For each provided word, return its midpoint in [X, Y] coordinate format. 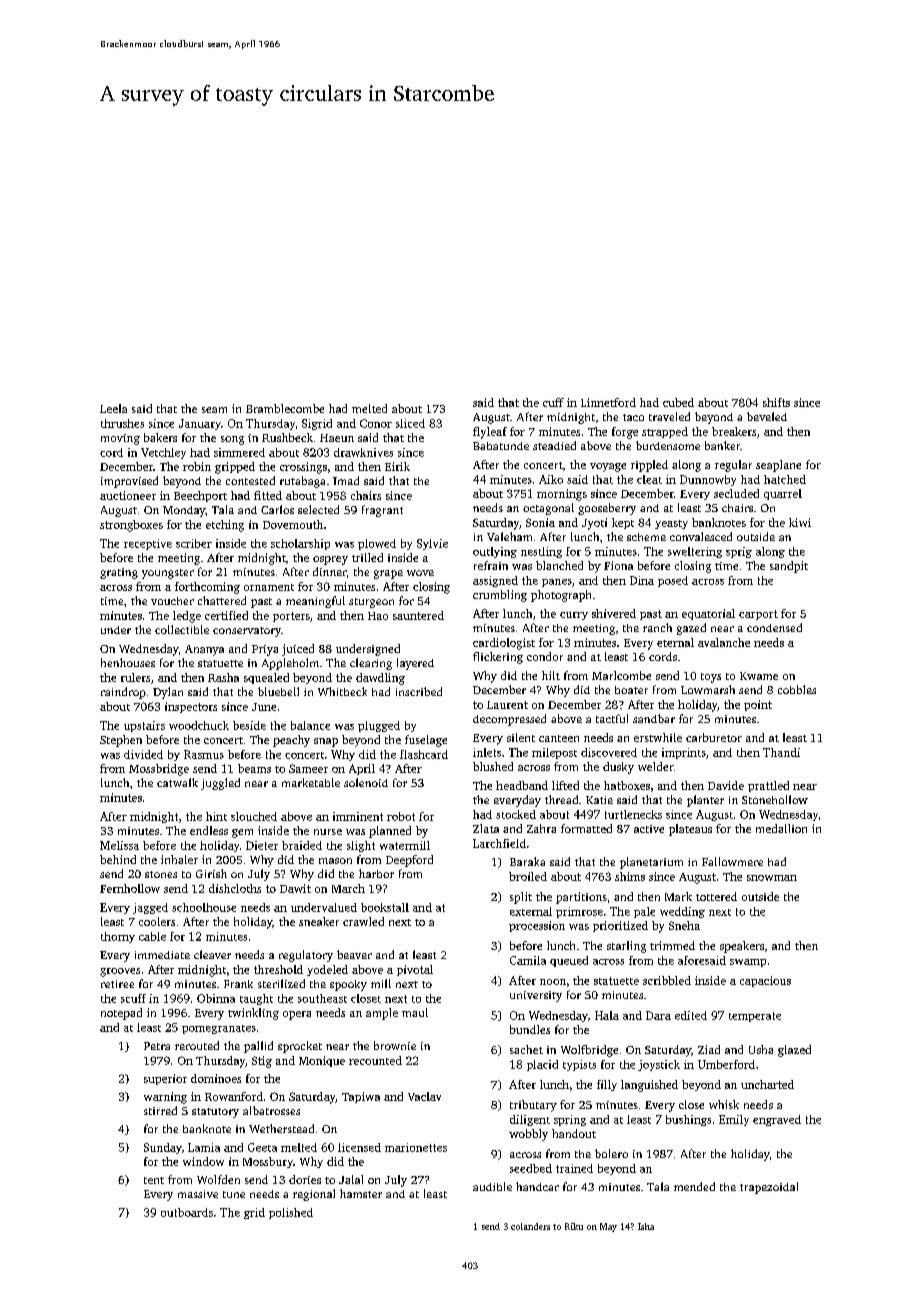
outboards [187, 1212]
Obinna [216, 998]
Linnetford [608, 402]
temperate [755, 1017]
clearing [371, 664]
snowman [772, 878]
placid [542, 1065]
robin [197, 466]
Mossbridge [159, 770]
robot [401, 816]
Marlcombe [621, 675]
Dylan [168, 693]
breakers [734, 431]
